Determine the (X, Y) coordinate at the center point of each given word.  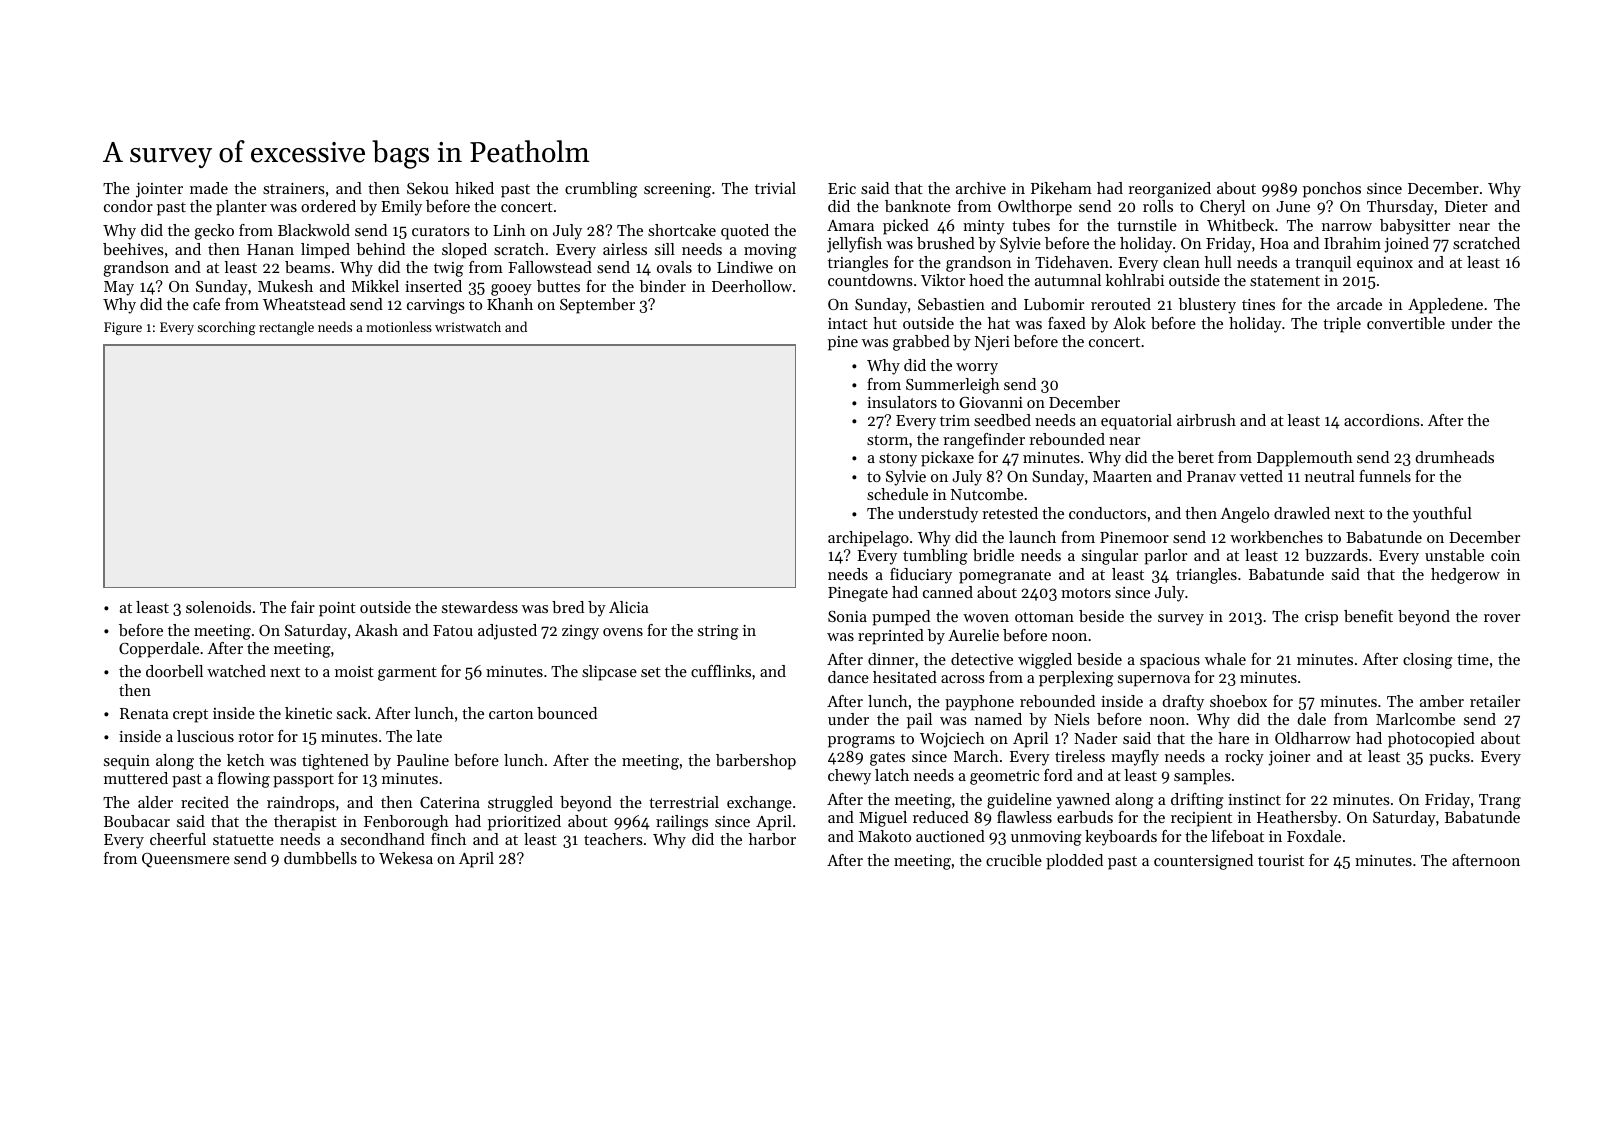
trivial (775, 188)
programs (861, 742)
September (597, 306)
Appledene (1445, 306)
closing (1428, 661)
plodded (1074, 862)
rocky (1244, 758)
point (337, 609)
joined (1406, 245)
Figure (123, 328)
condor (128, 206)
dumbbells (320, 858)
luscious (205, 736)
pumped (901, 618)
